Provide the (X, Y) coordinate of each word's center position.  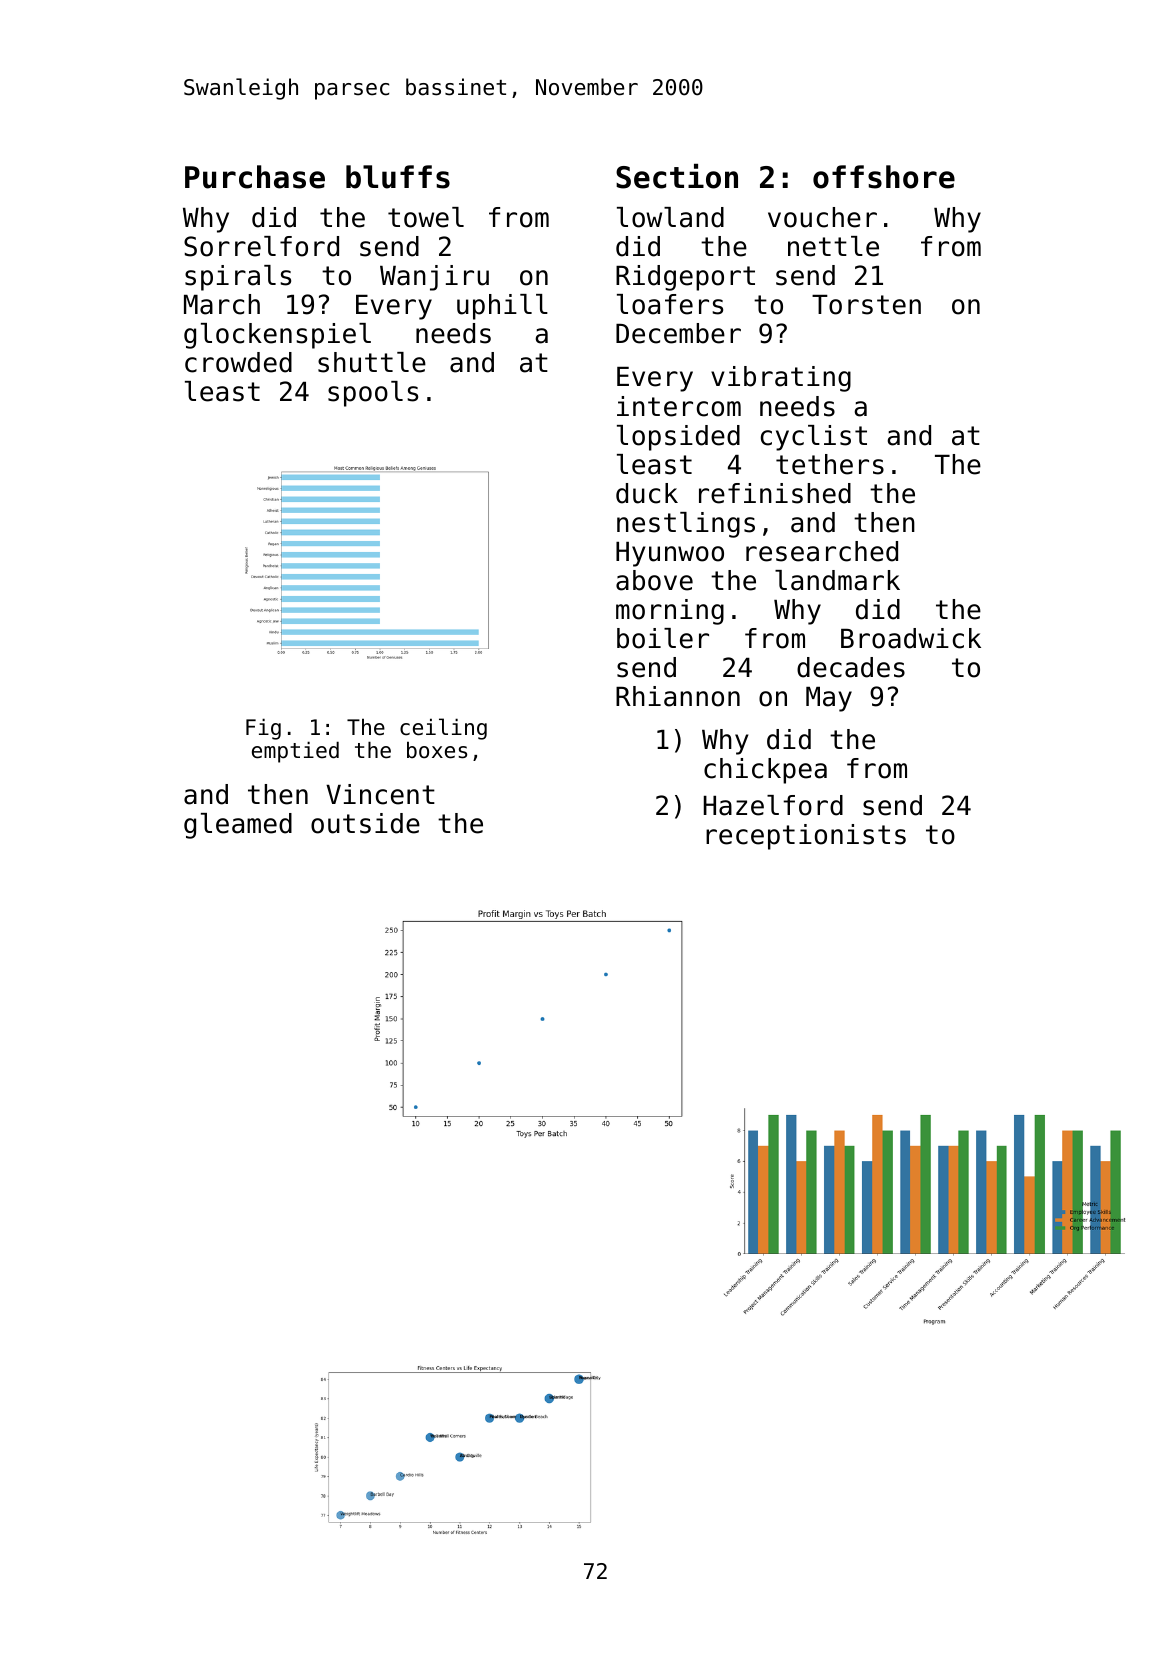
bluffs (398, 177)
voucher (822, 217)
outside (365, 823)
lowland (670, 217)
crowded (238, 362)
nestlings (686, 525)
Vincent (380, 794)
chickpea (765, 771)
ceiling (443, 729)
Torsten (866, 305)
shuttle (372, 362)
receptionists (806, 837)
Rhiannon (678, 696)
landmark (837, 580)
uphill (502, 307)
